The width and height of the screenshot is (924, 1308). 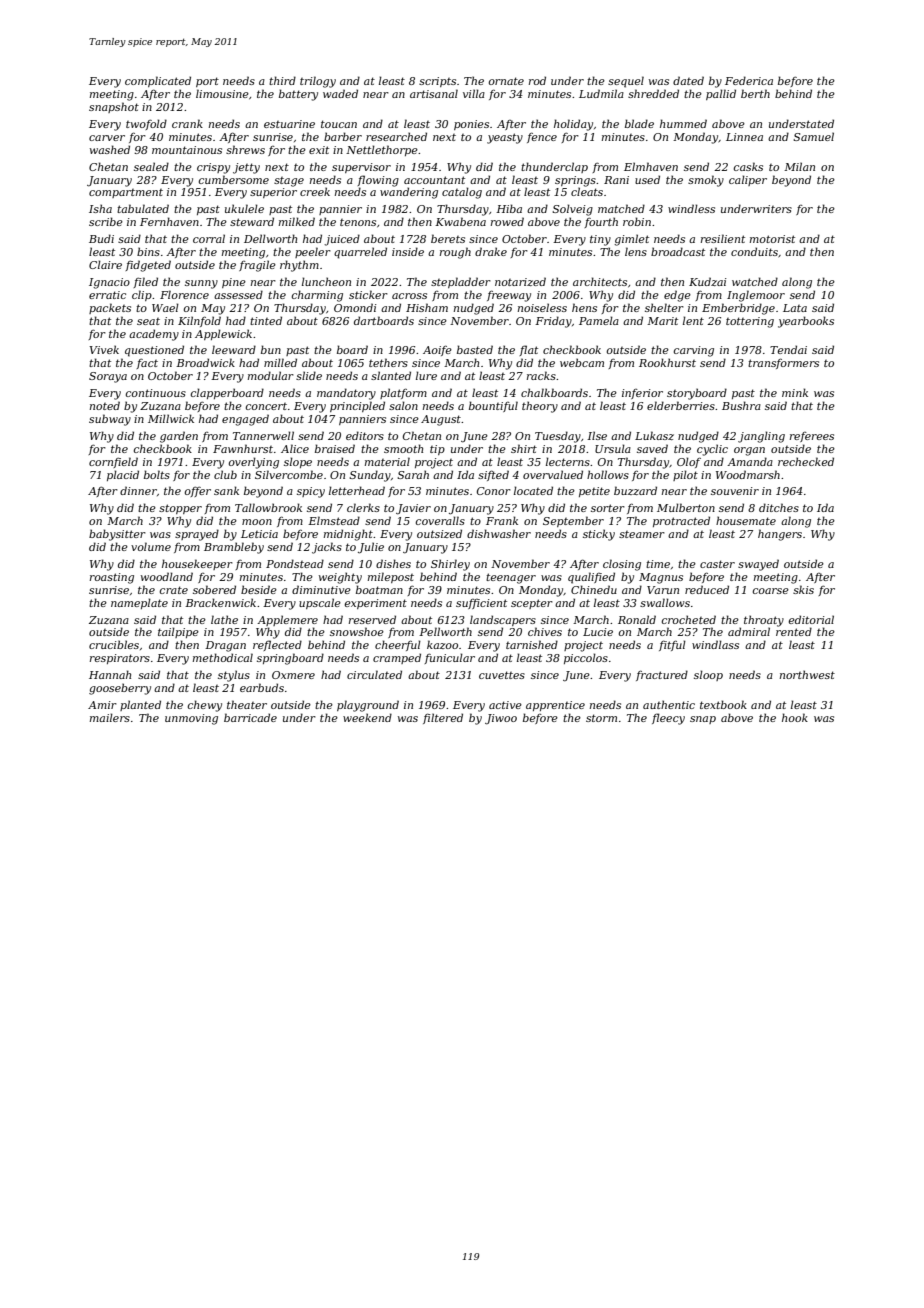 What do you see at coordinates (502, 520) in the screenshot?
I see `Frank` at bounding box center [502, 520].
